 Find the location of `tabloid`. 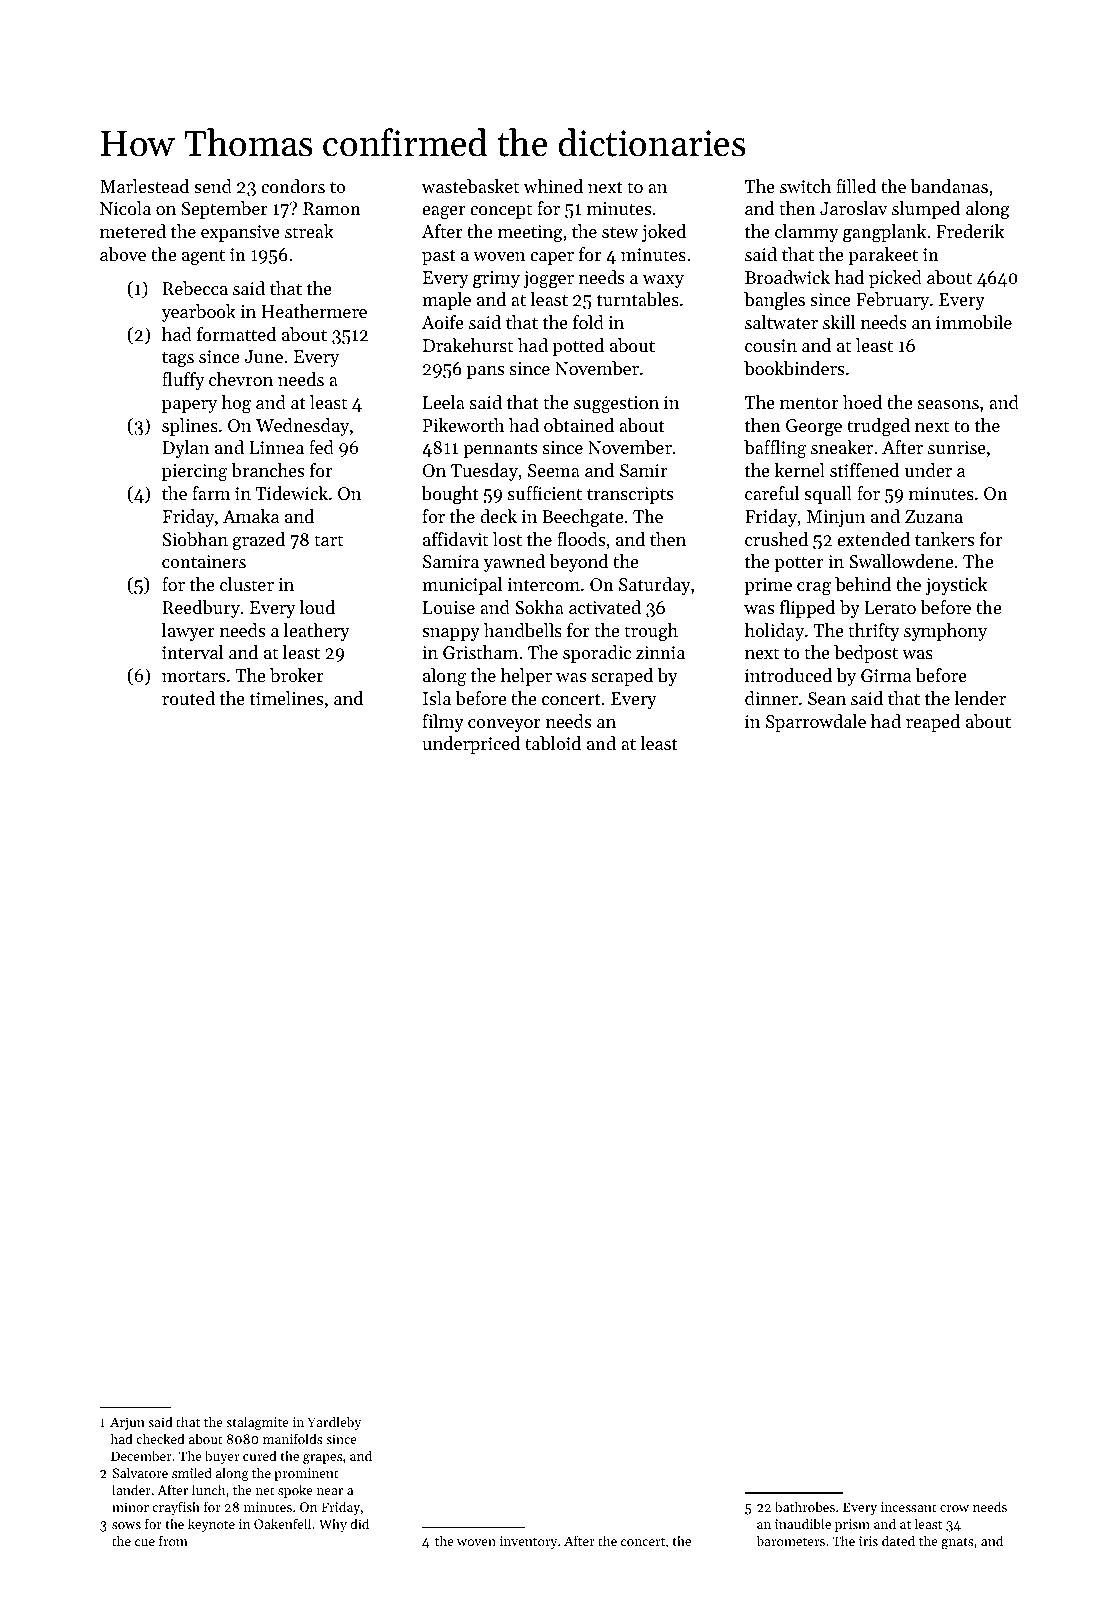

tabloid is located at coordinates (553, 743).
